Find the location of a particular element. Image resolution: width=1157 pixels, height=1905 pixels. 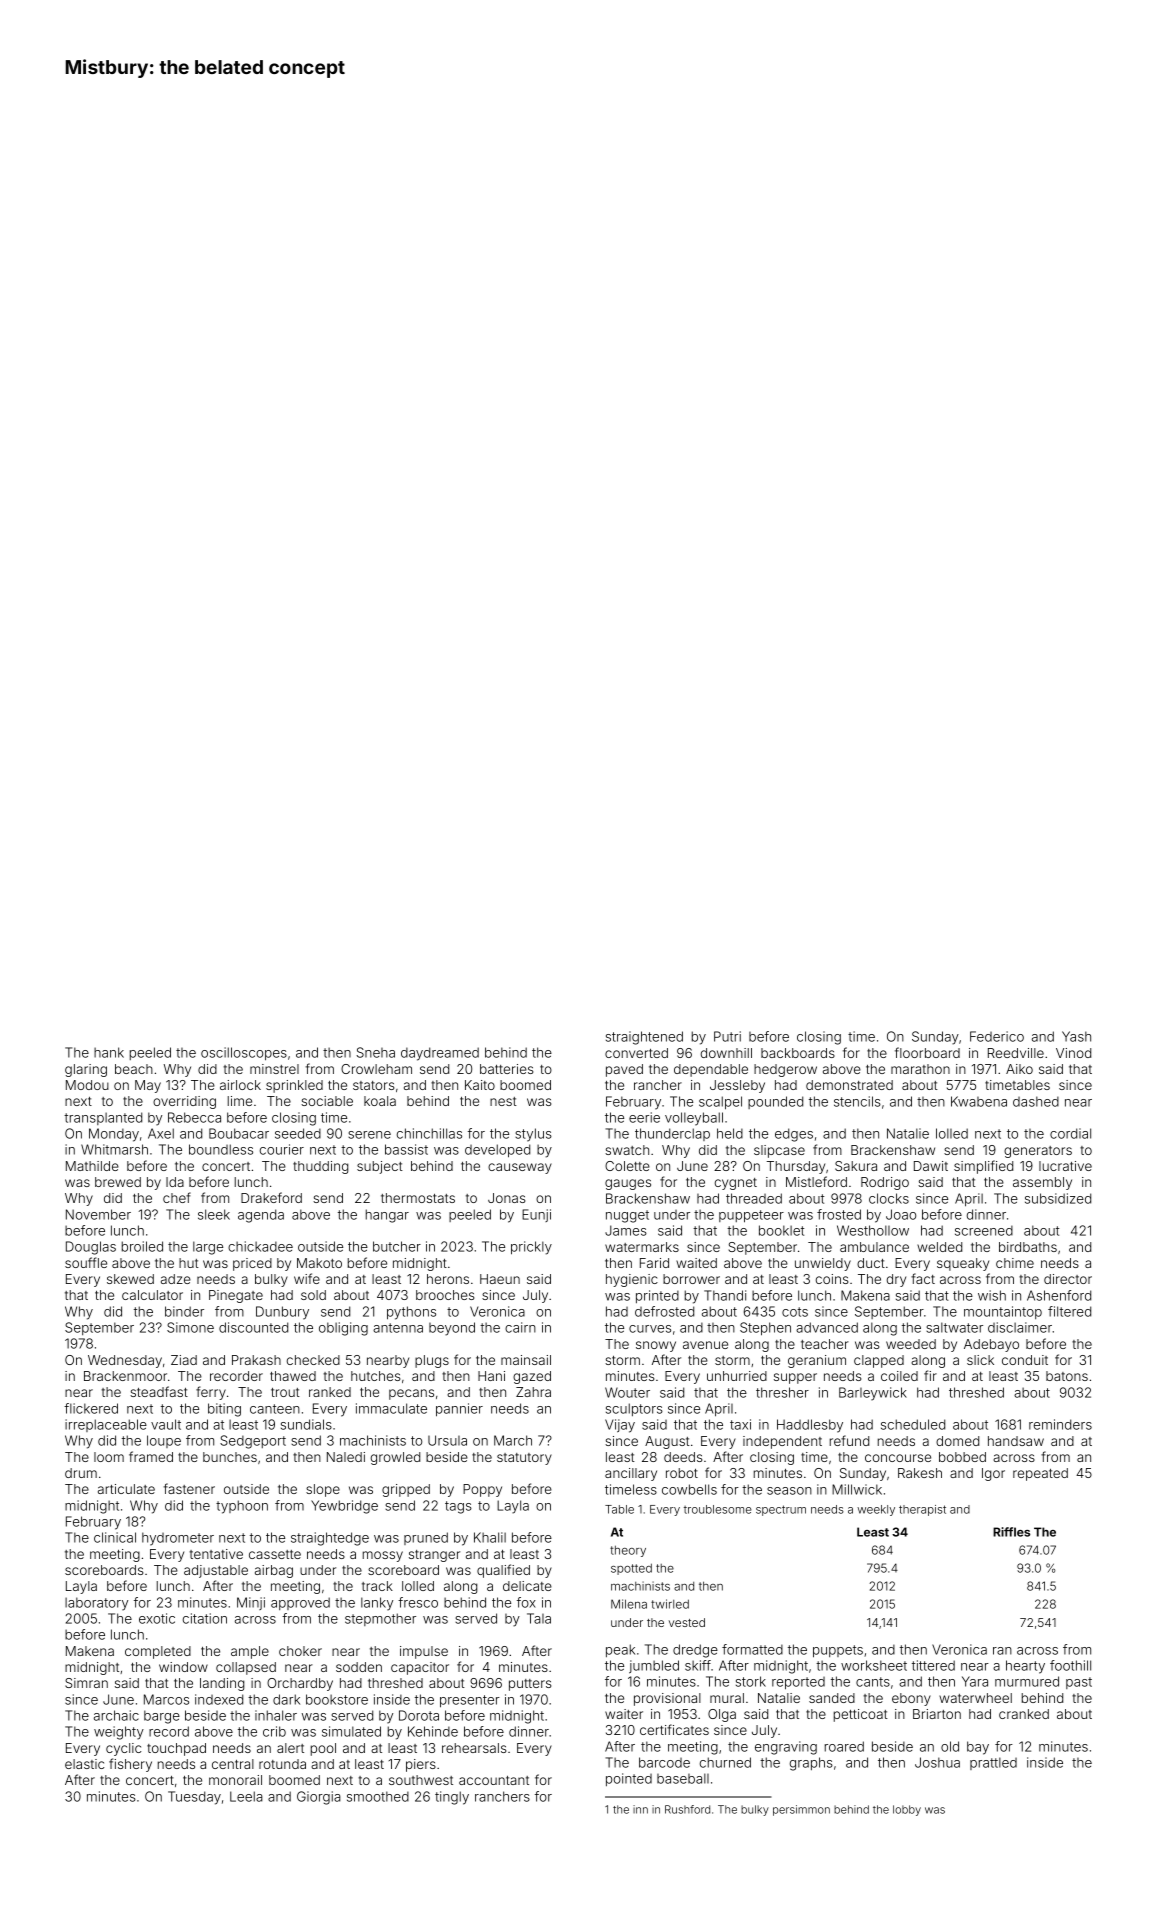

jumbled is located at coordinates (654, 1666).
